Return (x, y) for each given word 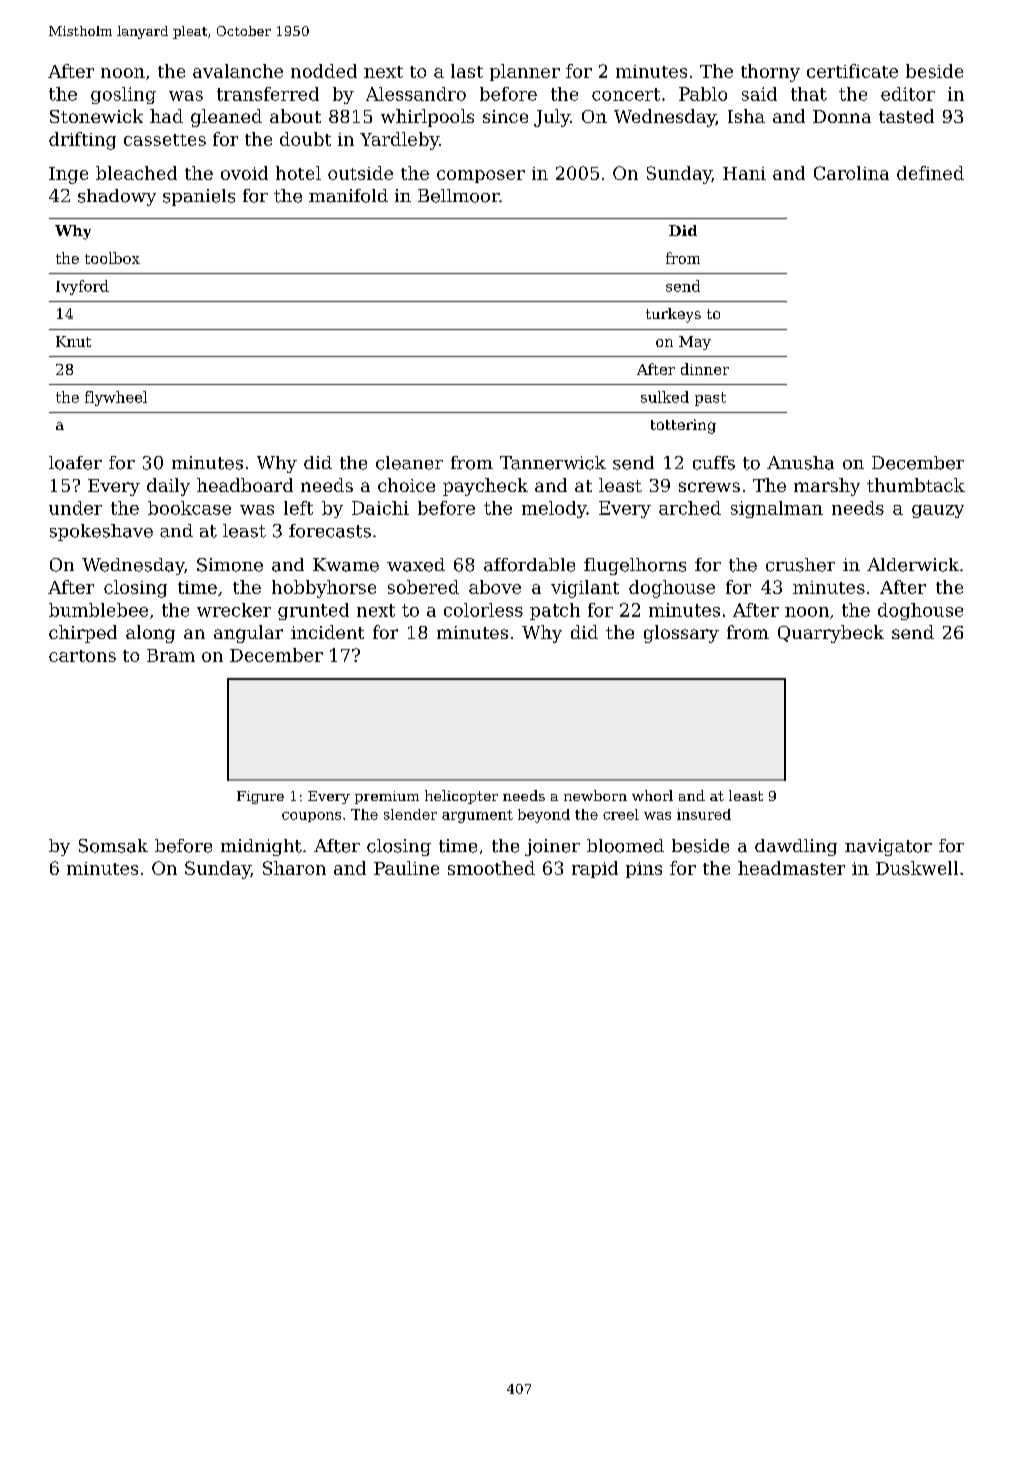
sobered (423, 587)
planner (525, 72)
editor (908, 94)
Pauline (406, 868)
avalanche (238, 71)
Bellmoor (458, 196)
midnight (261, 847)
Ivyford (82, 287)
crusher (800, 565)
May (695, 343)
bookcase (189, 508)
